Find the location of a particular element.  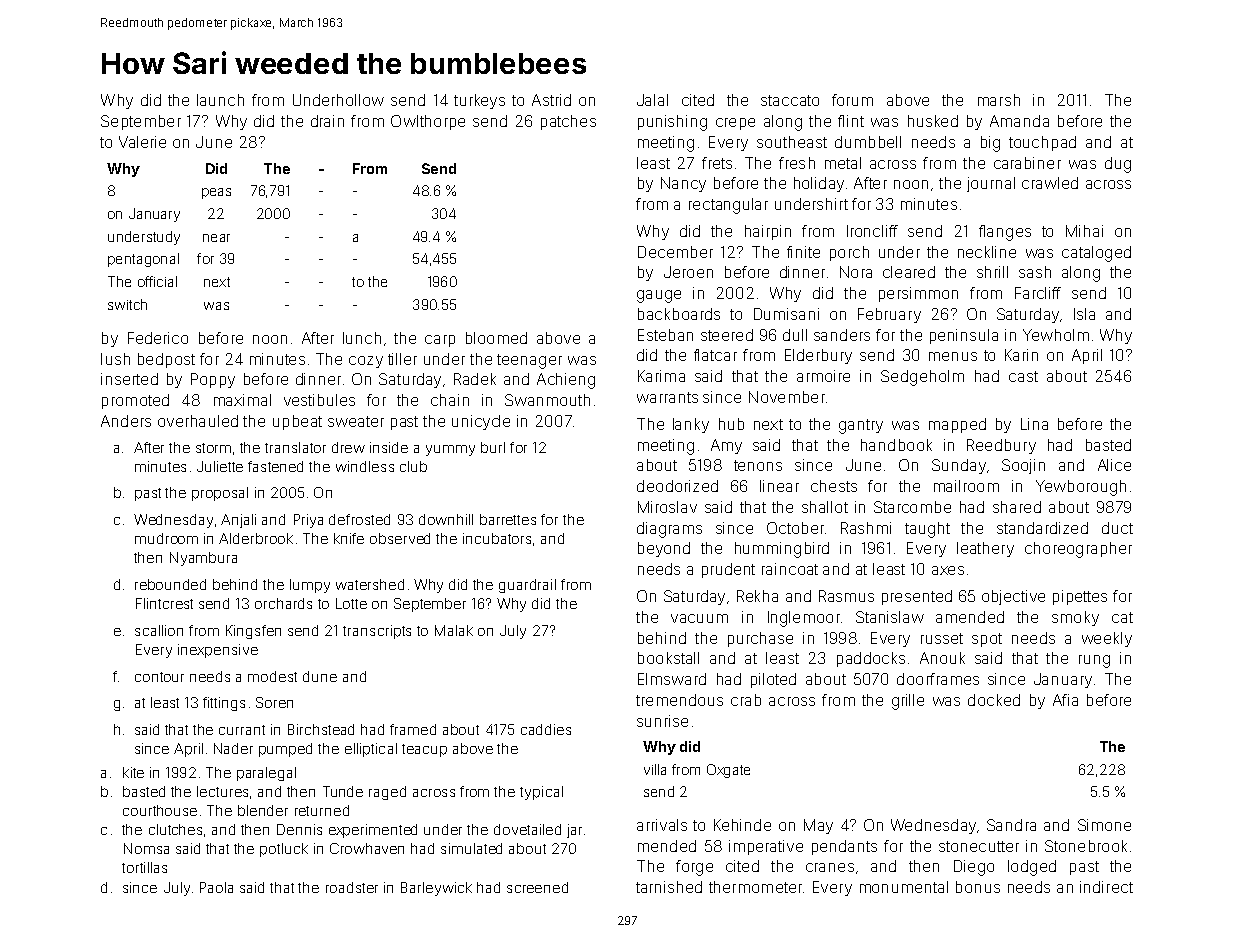

December is located at coordinates (675, 252).
